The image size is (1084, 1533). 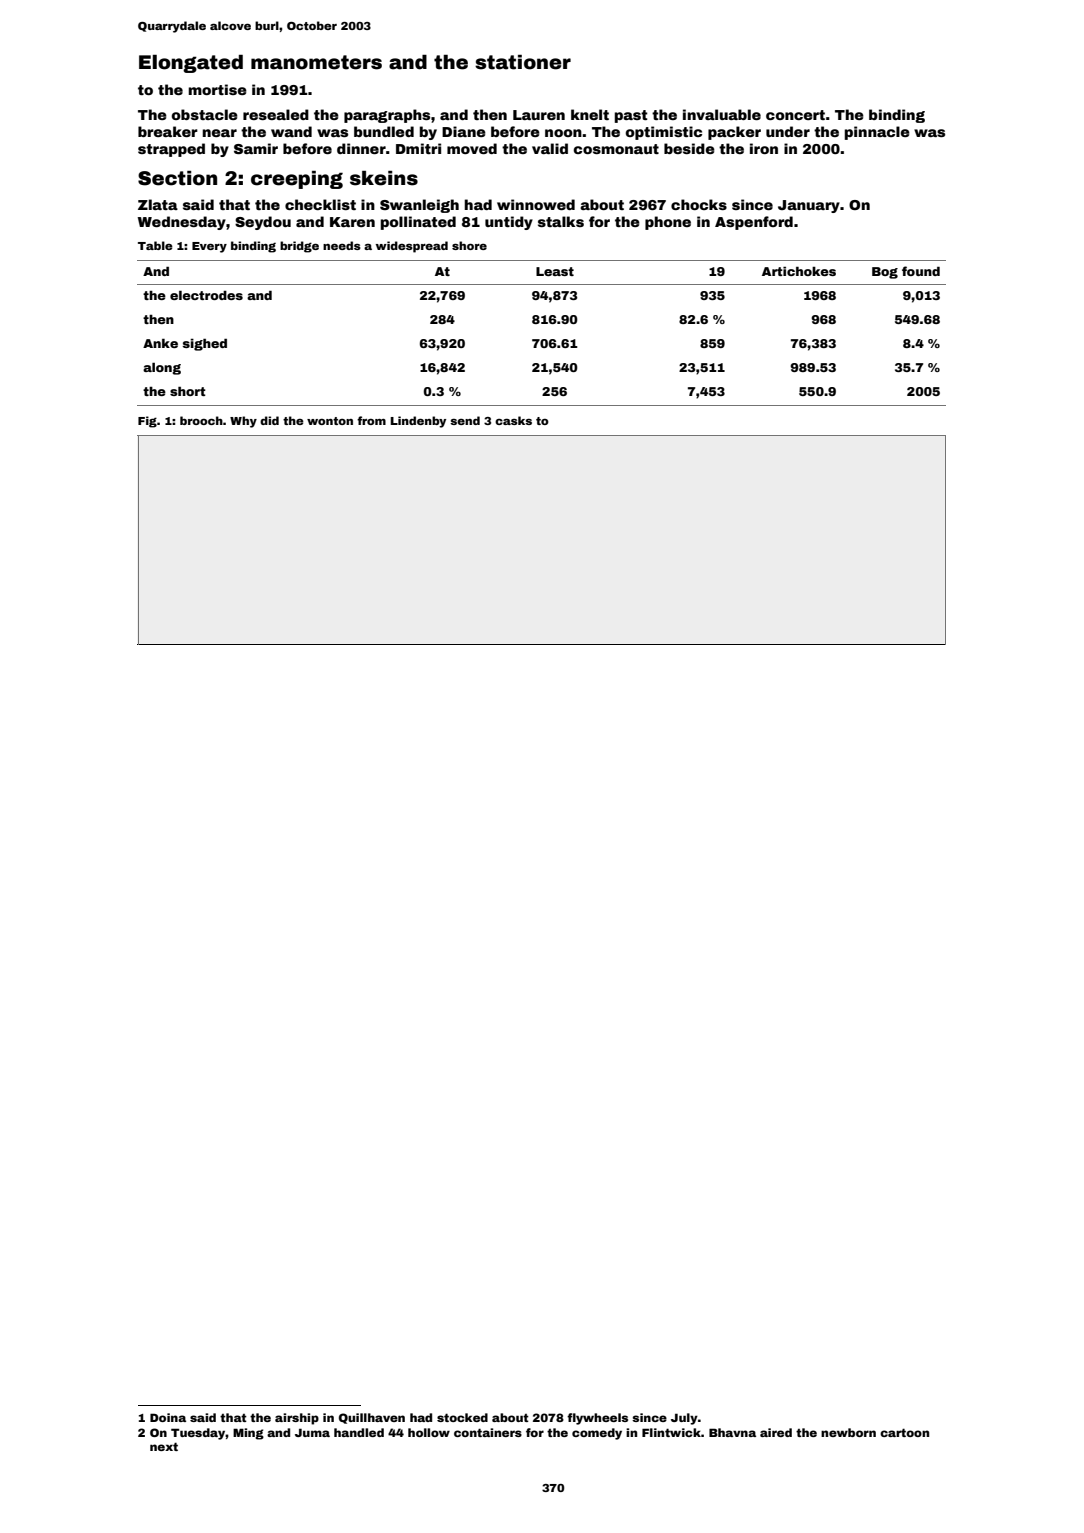 What do you see at coordinates (885, 273) in the screenshot?
I see `Bog` at bounding box center [885, 273].
